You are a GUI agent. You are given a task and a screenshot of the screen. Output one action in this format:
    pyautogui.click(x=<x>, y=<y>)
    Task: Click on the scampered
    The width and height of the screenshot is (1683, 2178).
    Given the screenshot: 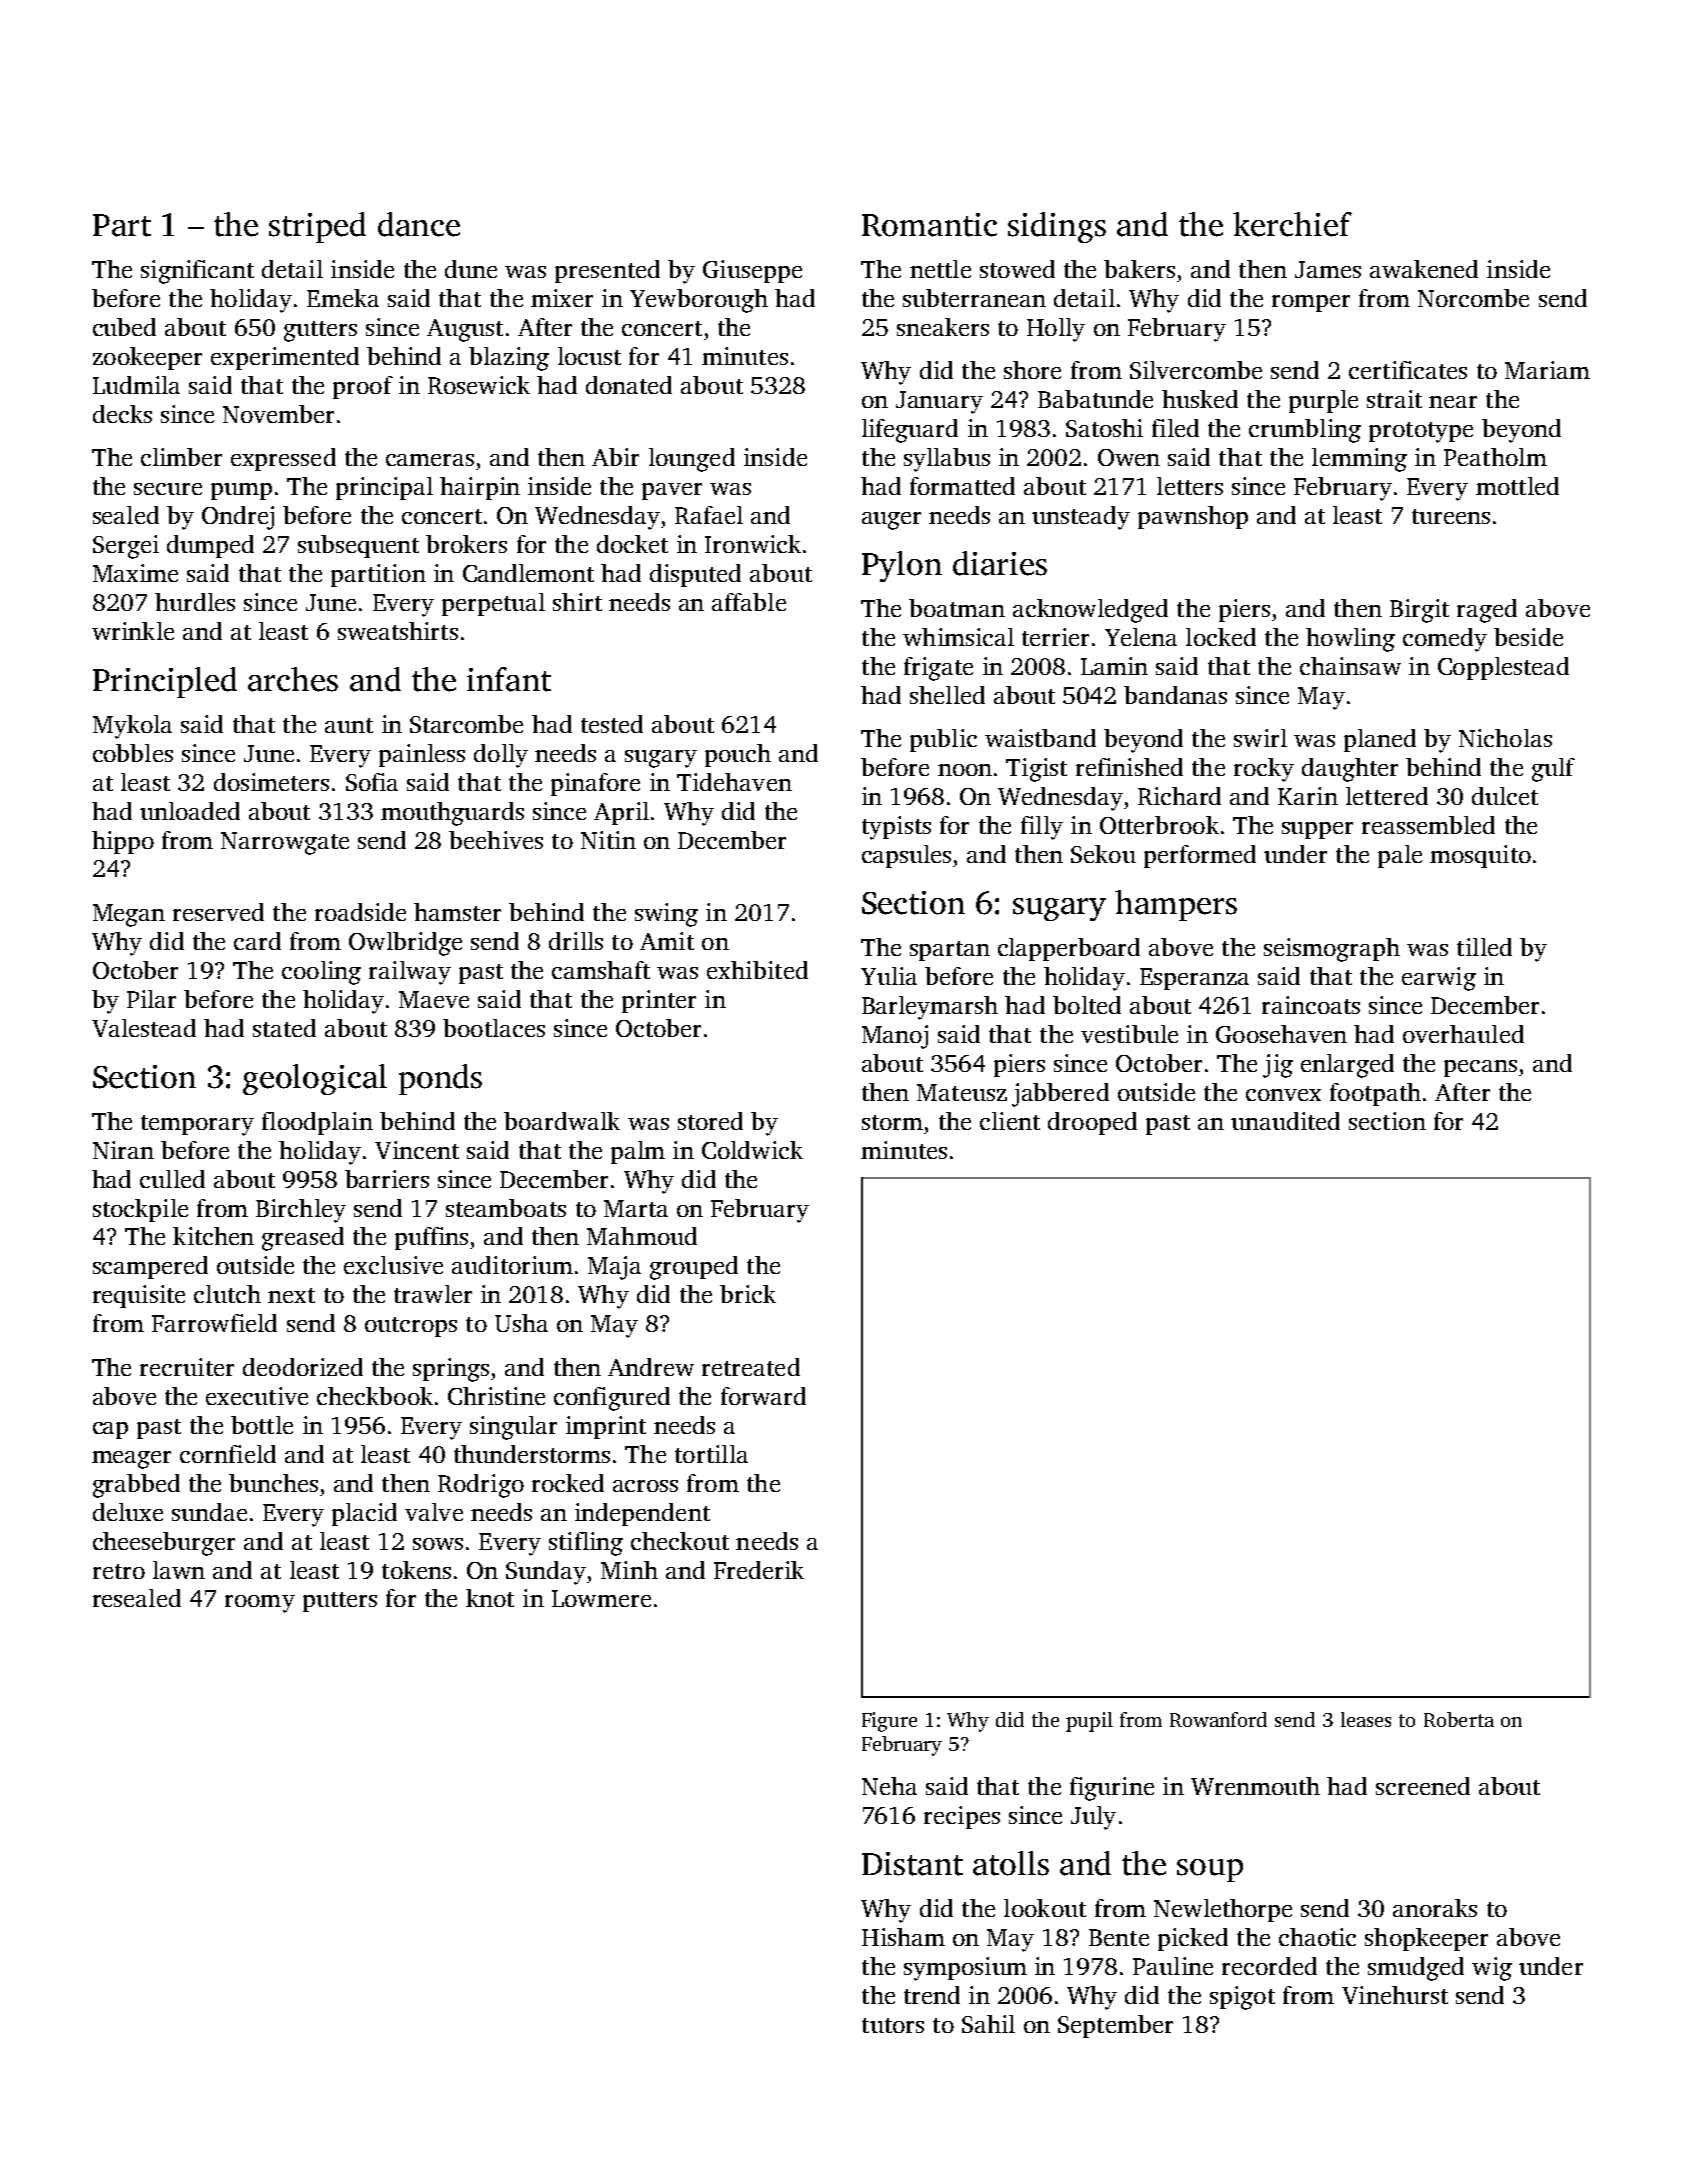 What is the action you would take?
    pyautogui.click(x=150, y=1267)
